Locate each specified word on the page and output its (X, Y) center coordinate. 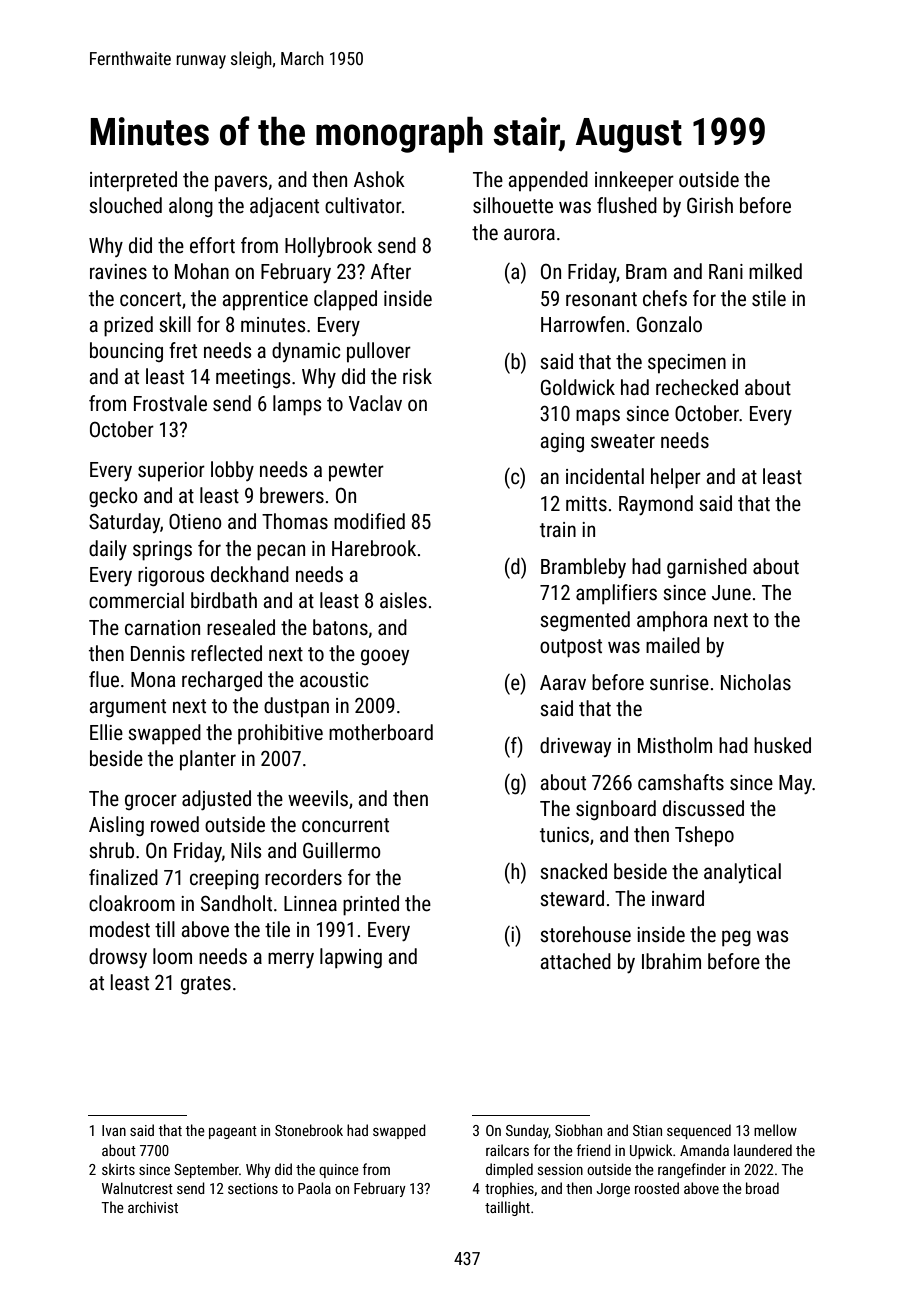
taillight (507, 1208)
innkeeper (634, 181)
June (731, 592)
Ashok (379, 179)
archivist (153, 1207)
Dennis (158, 654)
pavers (241, 183)
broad (762, 1188)
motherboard (381, 732)
